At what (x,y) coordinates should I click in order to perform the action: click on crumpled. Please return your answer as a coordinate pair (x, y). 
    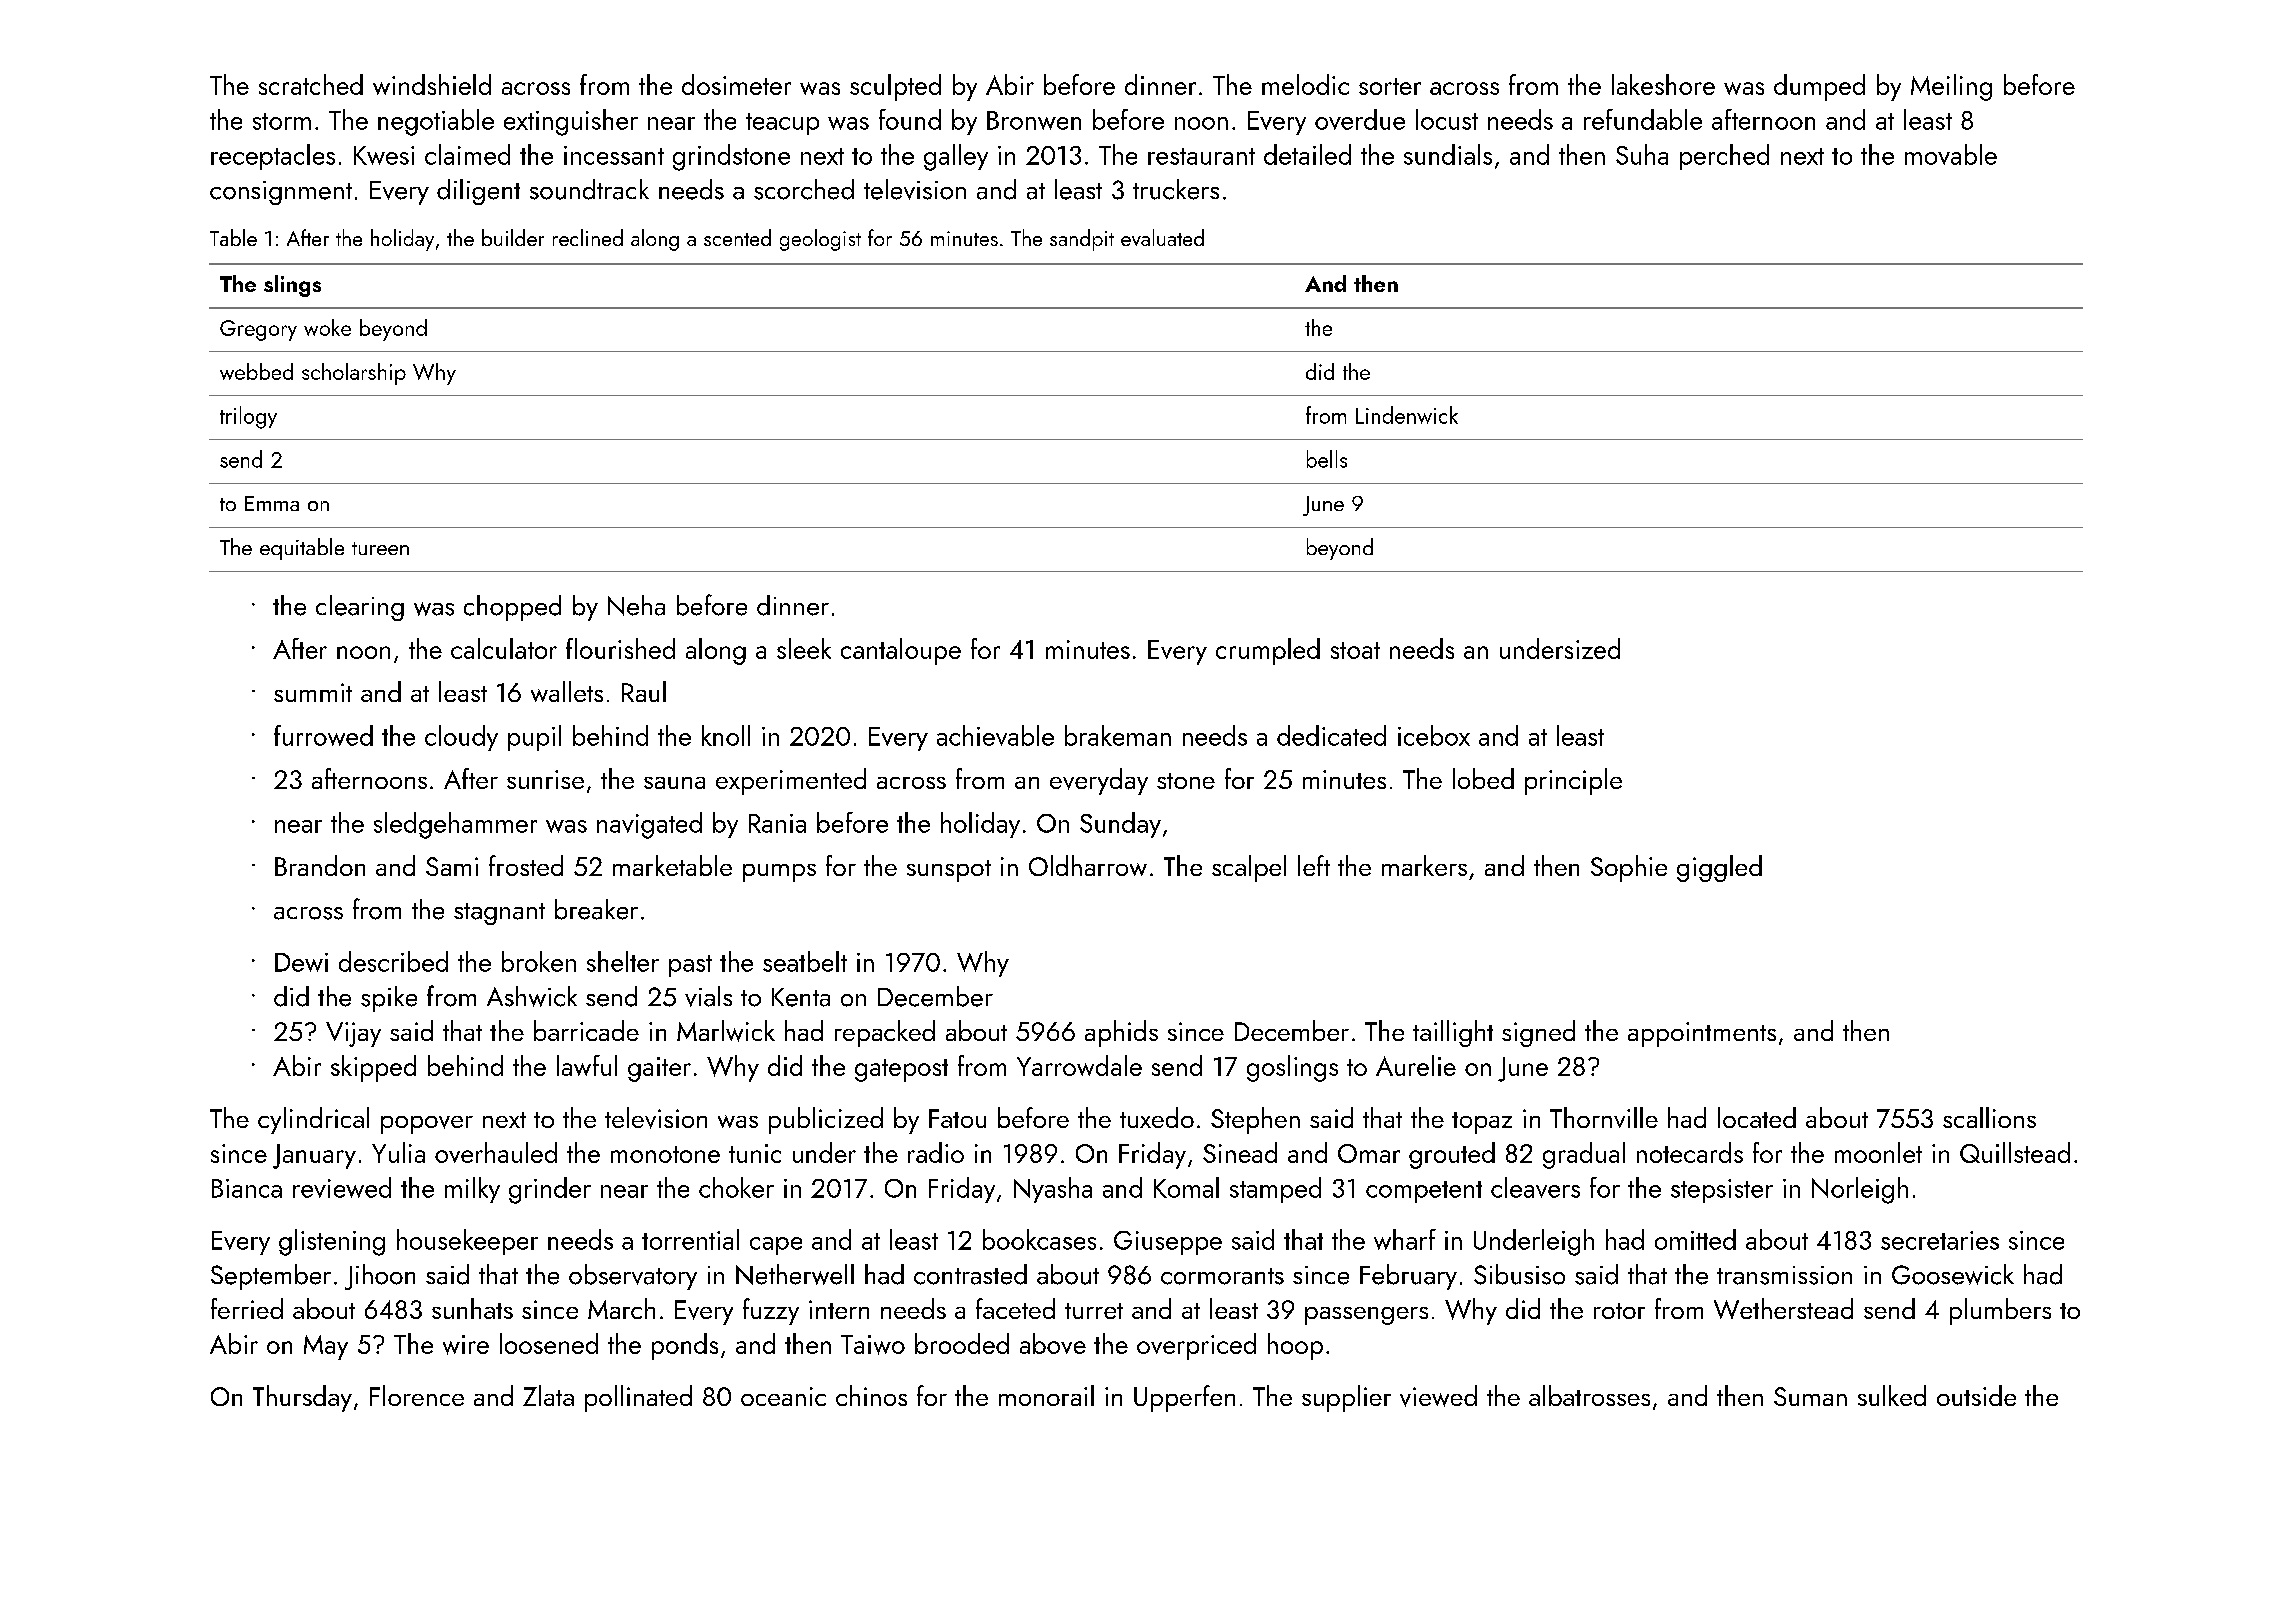
    Looking at the image, I should click on (1268, 651).
